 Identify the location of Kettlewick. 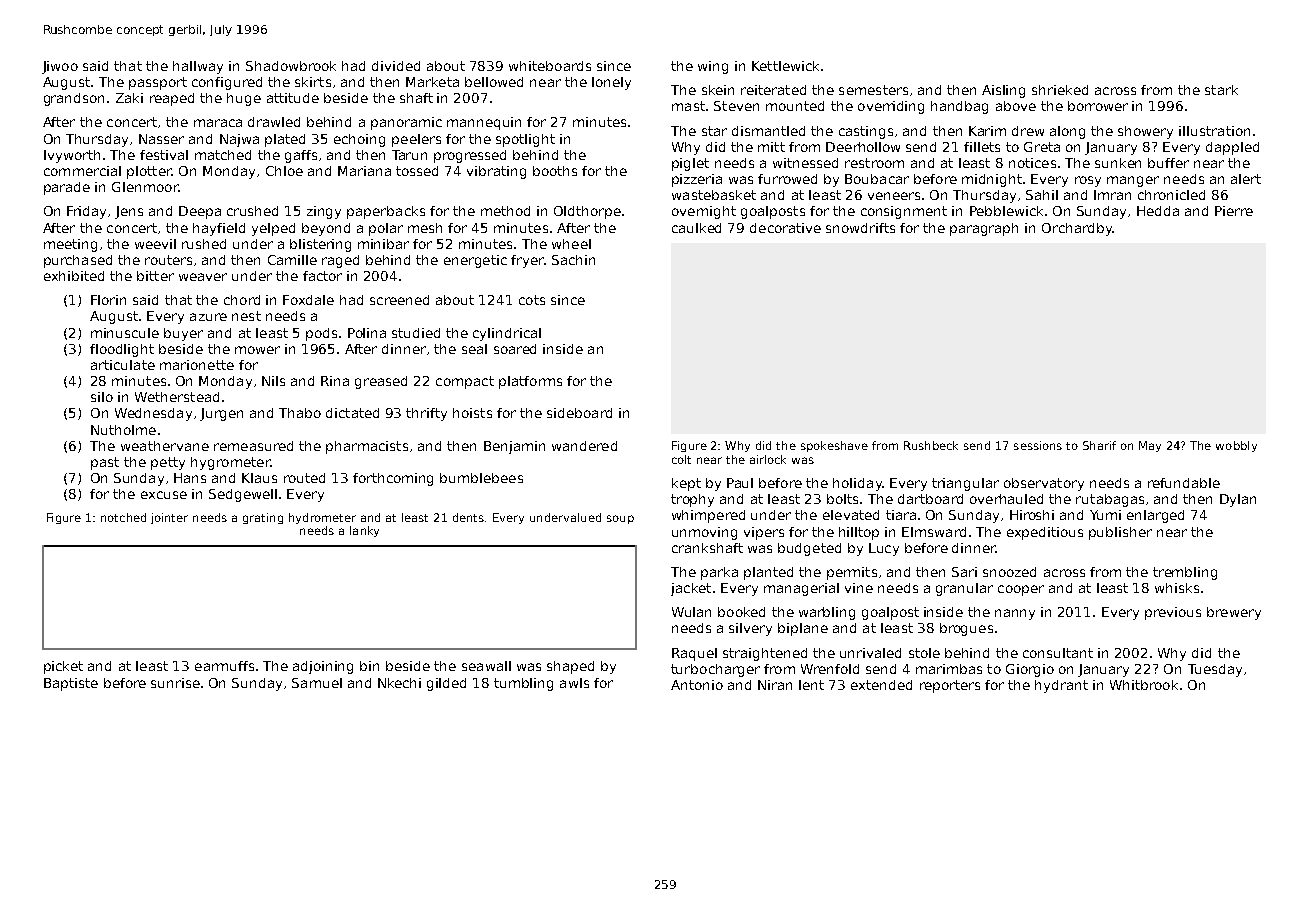
(785, 66).
